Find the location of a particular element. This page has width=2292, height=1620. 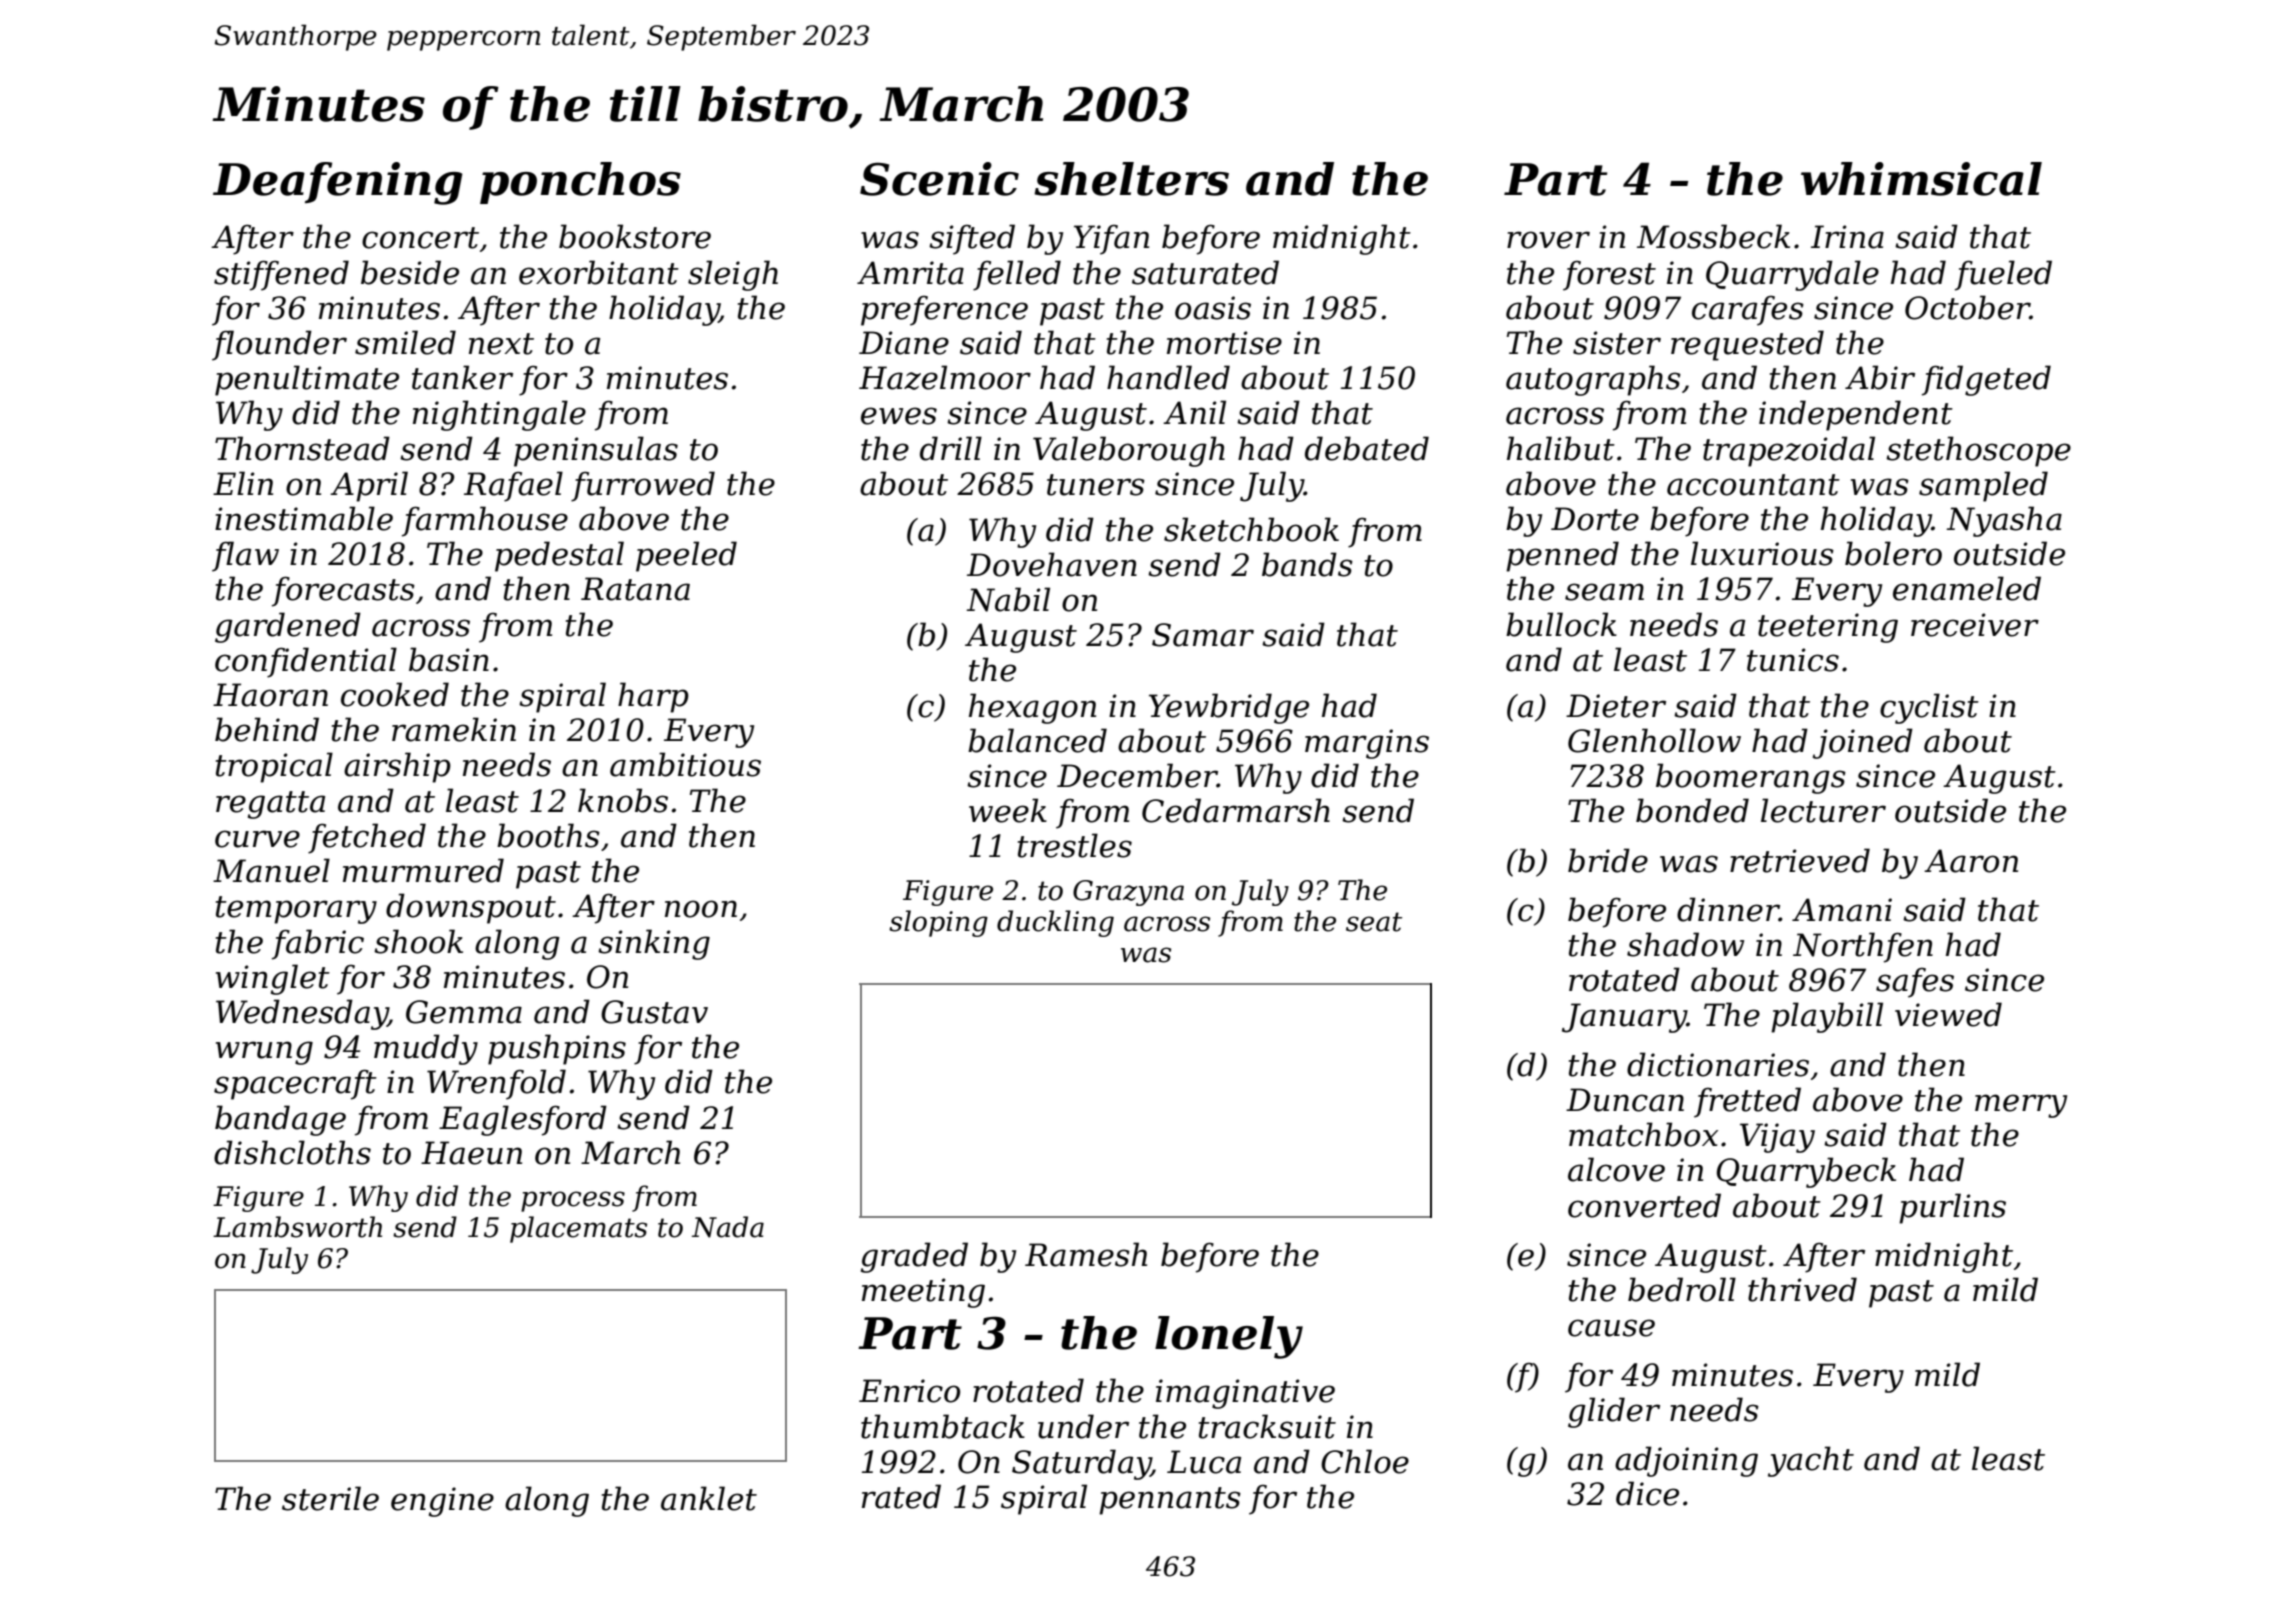

Scenic is located at coordinates (939, 179).
